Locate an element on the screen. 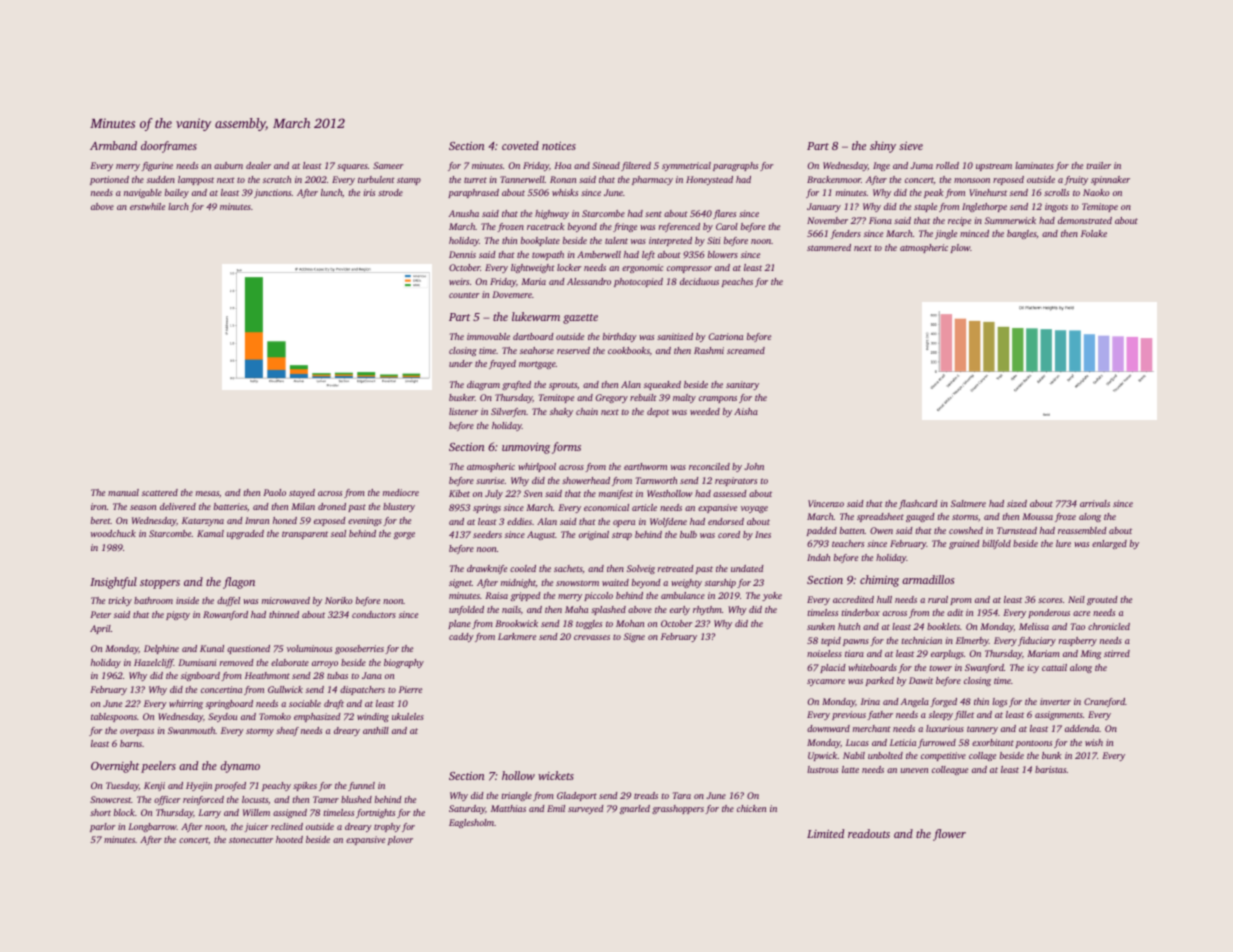 This screenshot has height=952, width=1233. bookplate is located at coordinates (540, 241).
